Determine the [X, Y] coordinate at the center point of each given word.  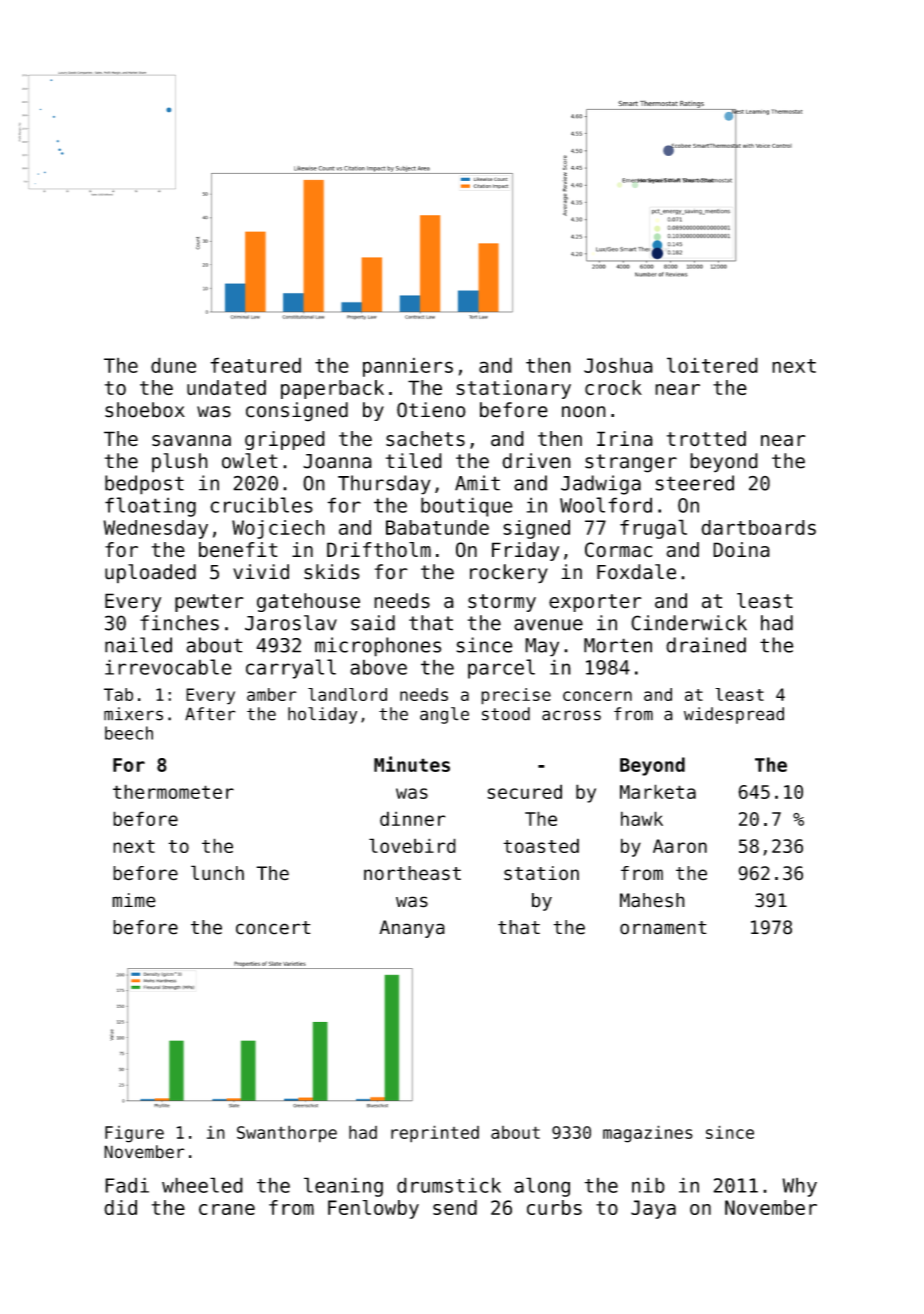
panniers [408, 367]
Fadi [127, 1185]
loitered [712, 365]
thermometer [173, 791]
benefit [238, 550]
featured [255, 365]
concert [273, 928]
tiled [414, 461]
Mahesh [652, 900]
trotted [706, 439]
